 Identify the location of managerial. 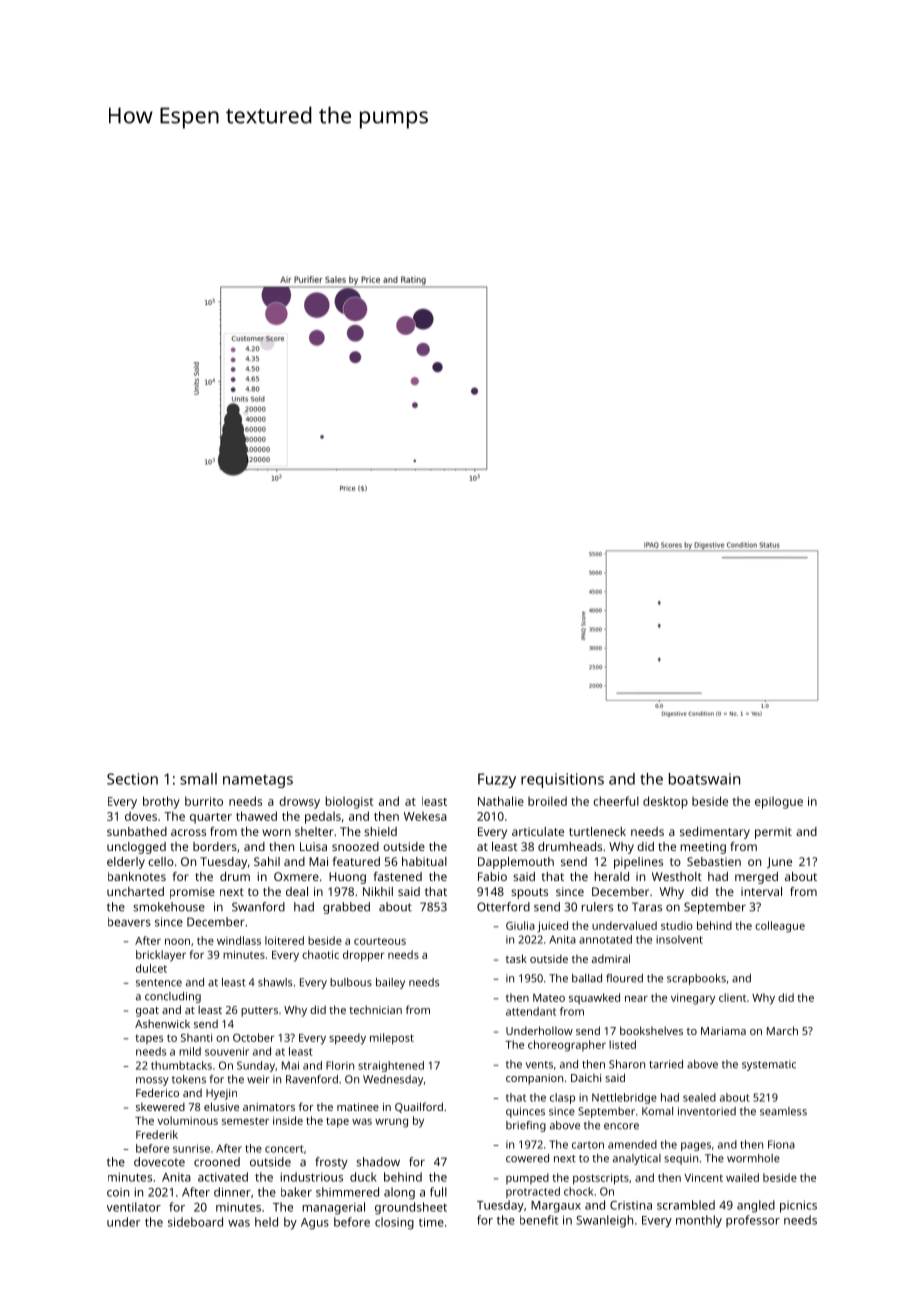
(334, 1208).
